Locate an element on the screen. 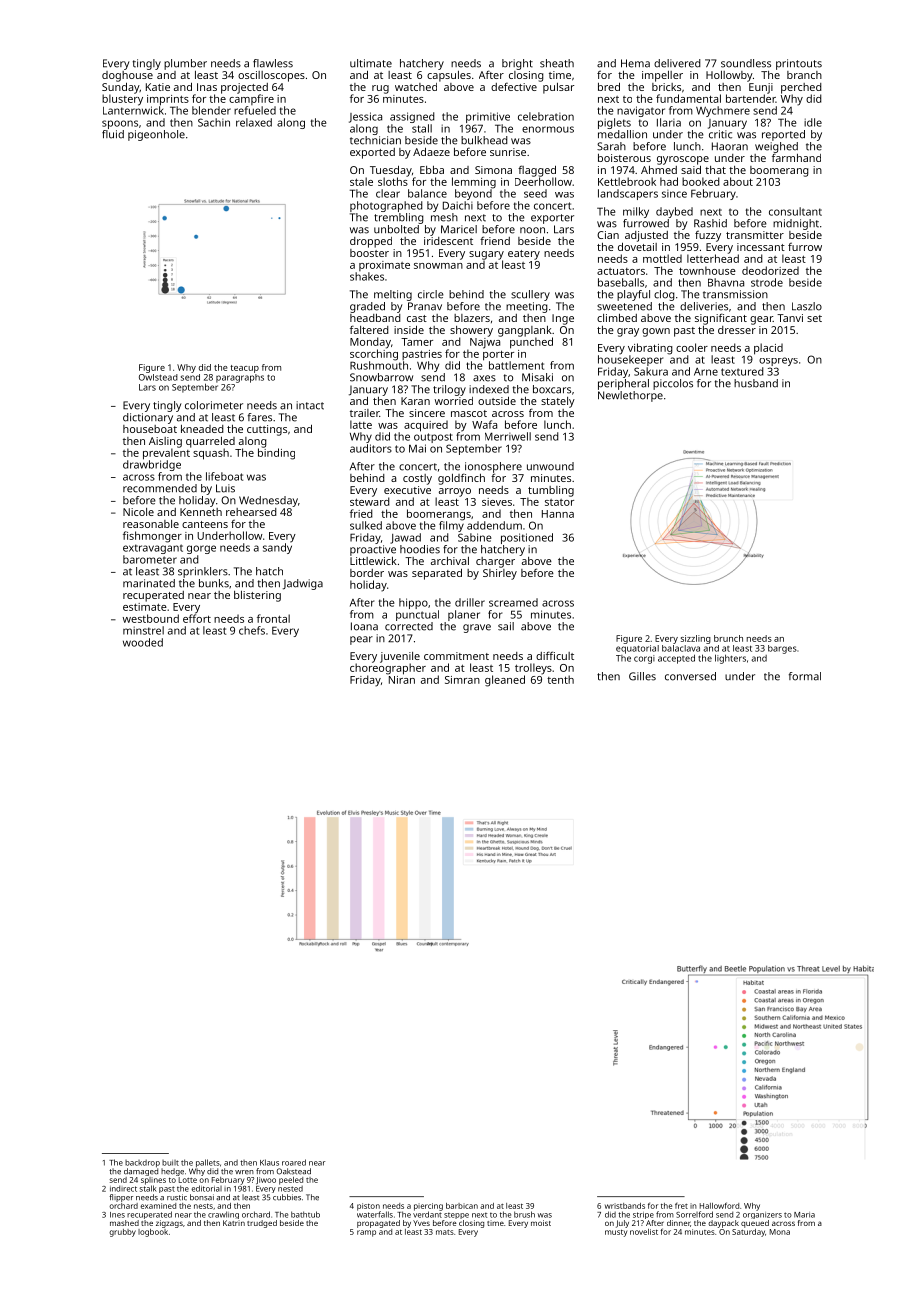 Image resolution: width=924 pixels, height=1308 pixels. conversed is located at coordinates (690, 676).
